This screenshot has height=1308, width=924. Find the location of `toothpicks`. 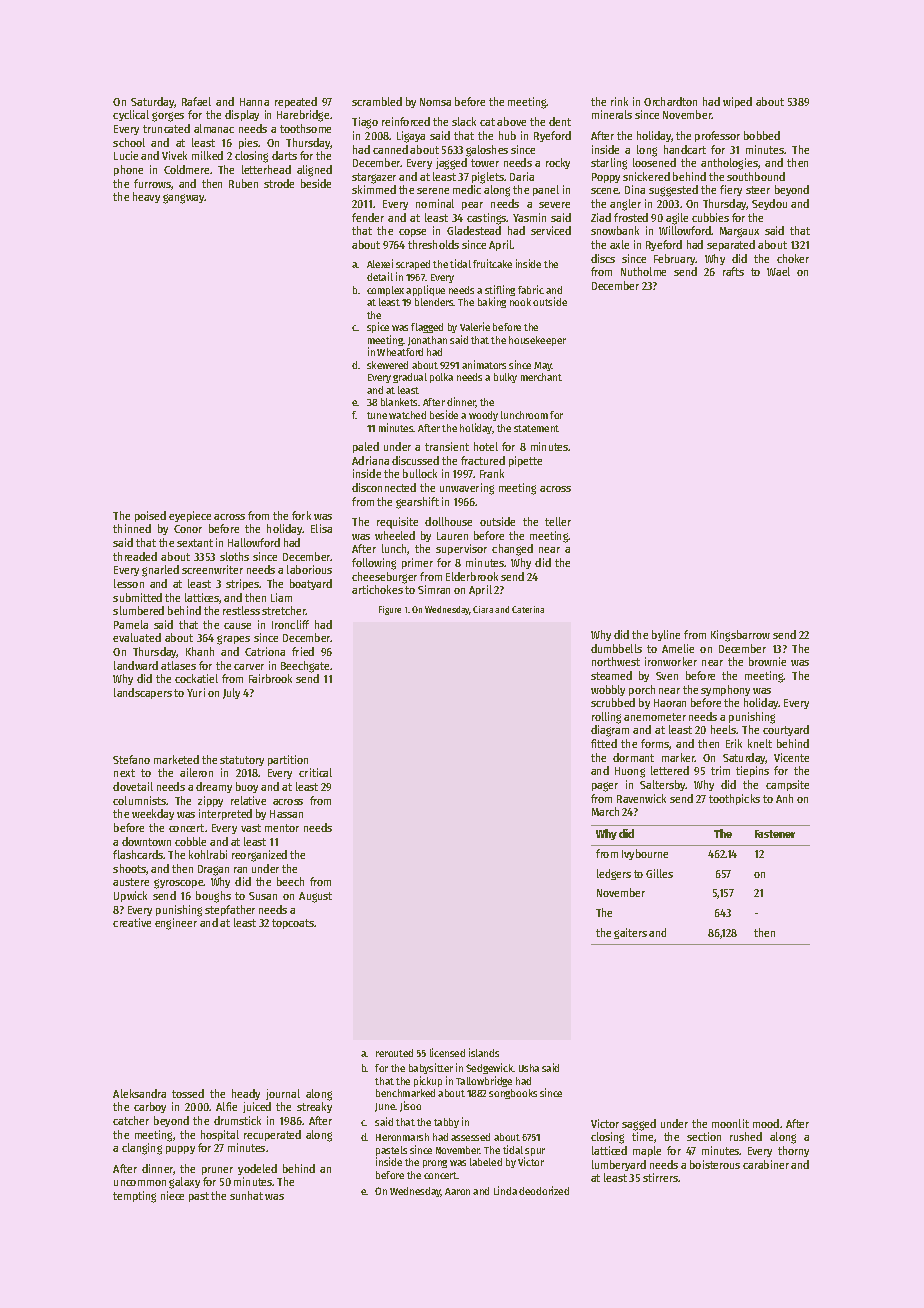

toothpicks is located at coordinates (734, 799).
